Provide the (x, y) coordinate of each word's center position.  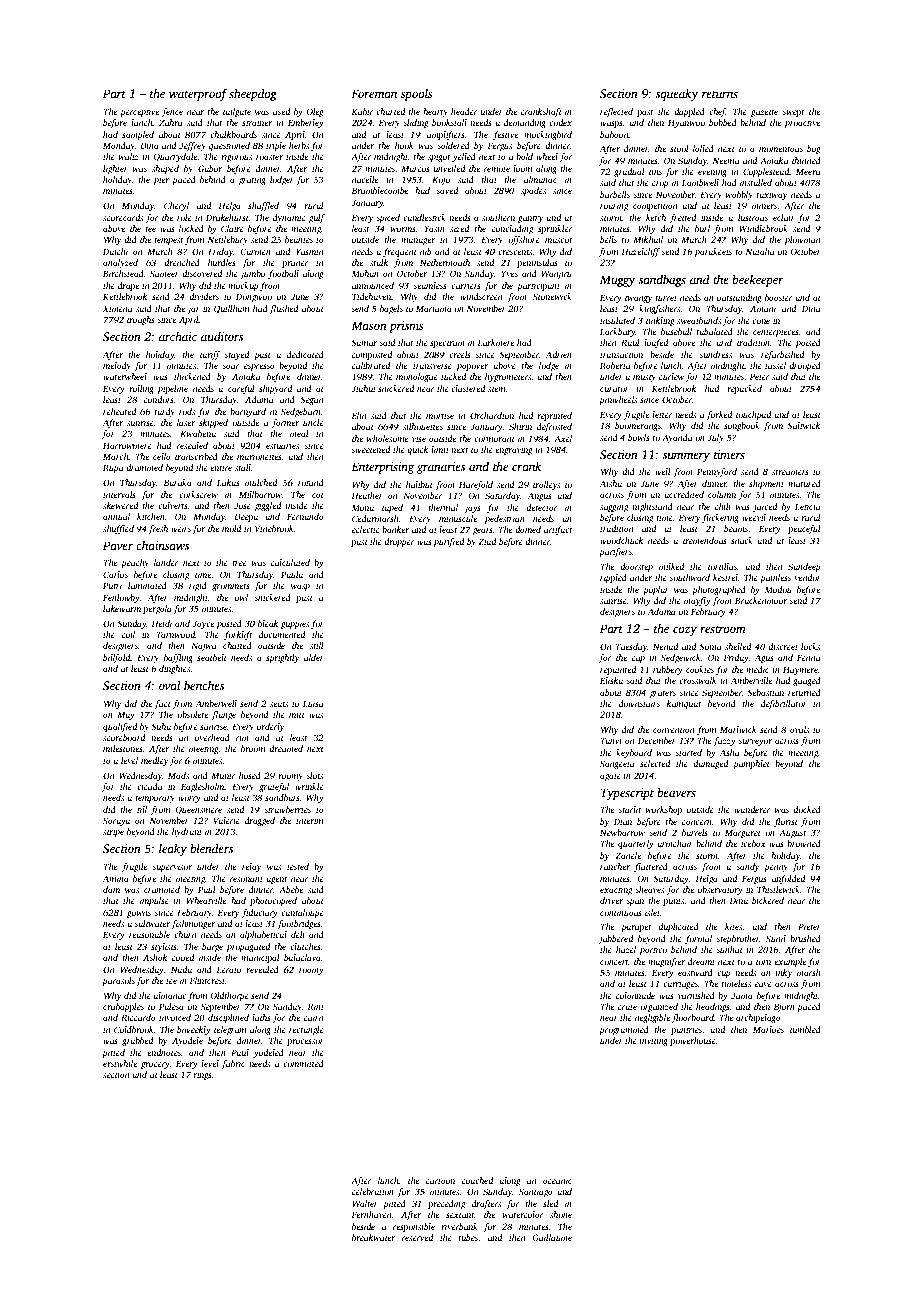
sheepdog (253, 94)
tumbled (805, 1029)
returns (720, 94)
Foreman (374, 93)
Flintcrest (207, 980)
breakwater (373, 1237)
